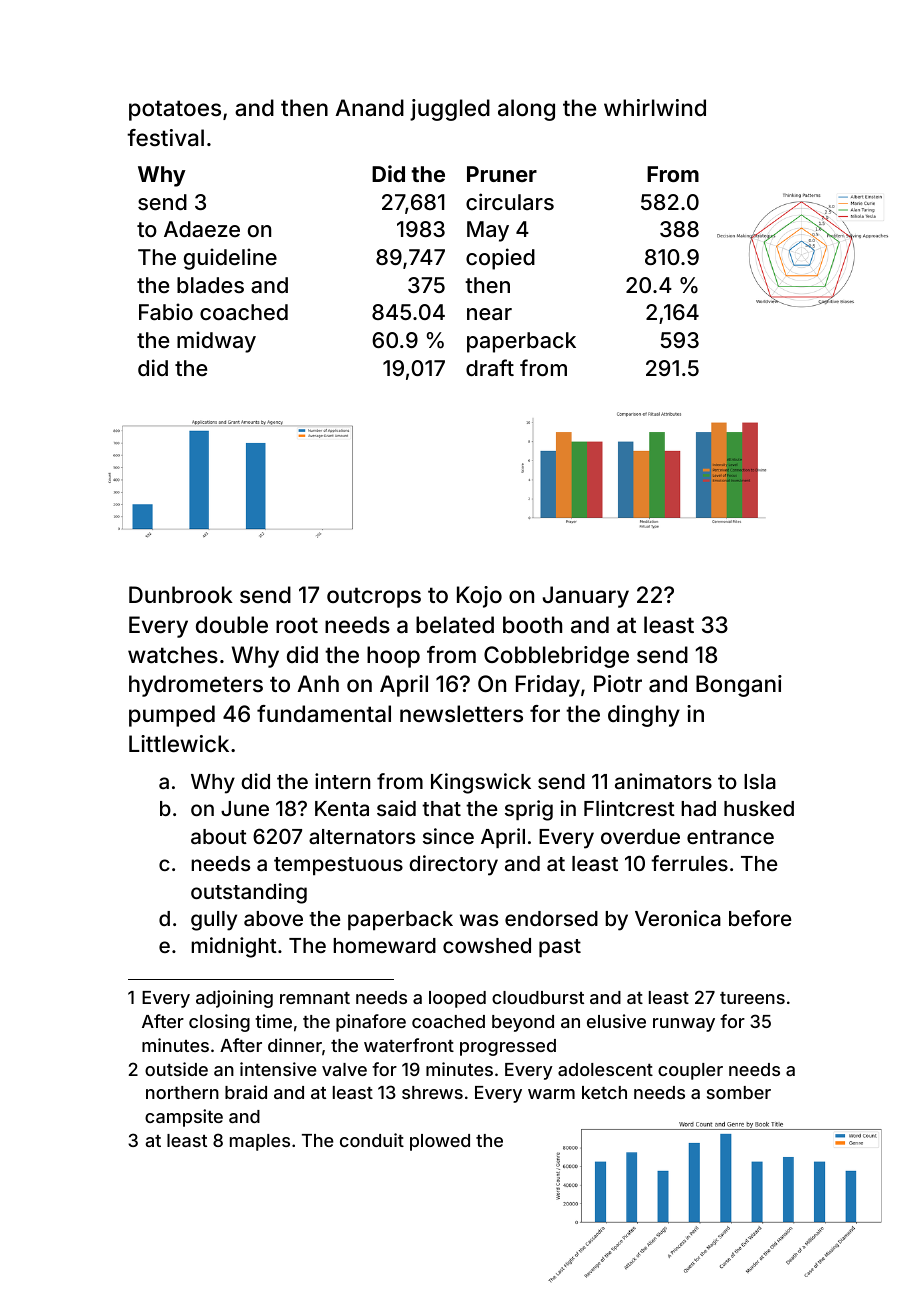 The image size is (924, 1311). I want to click on pumped, so click(172, 716).
